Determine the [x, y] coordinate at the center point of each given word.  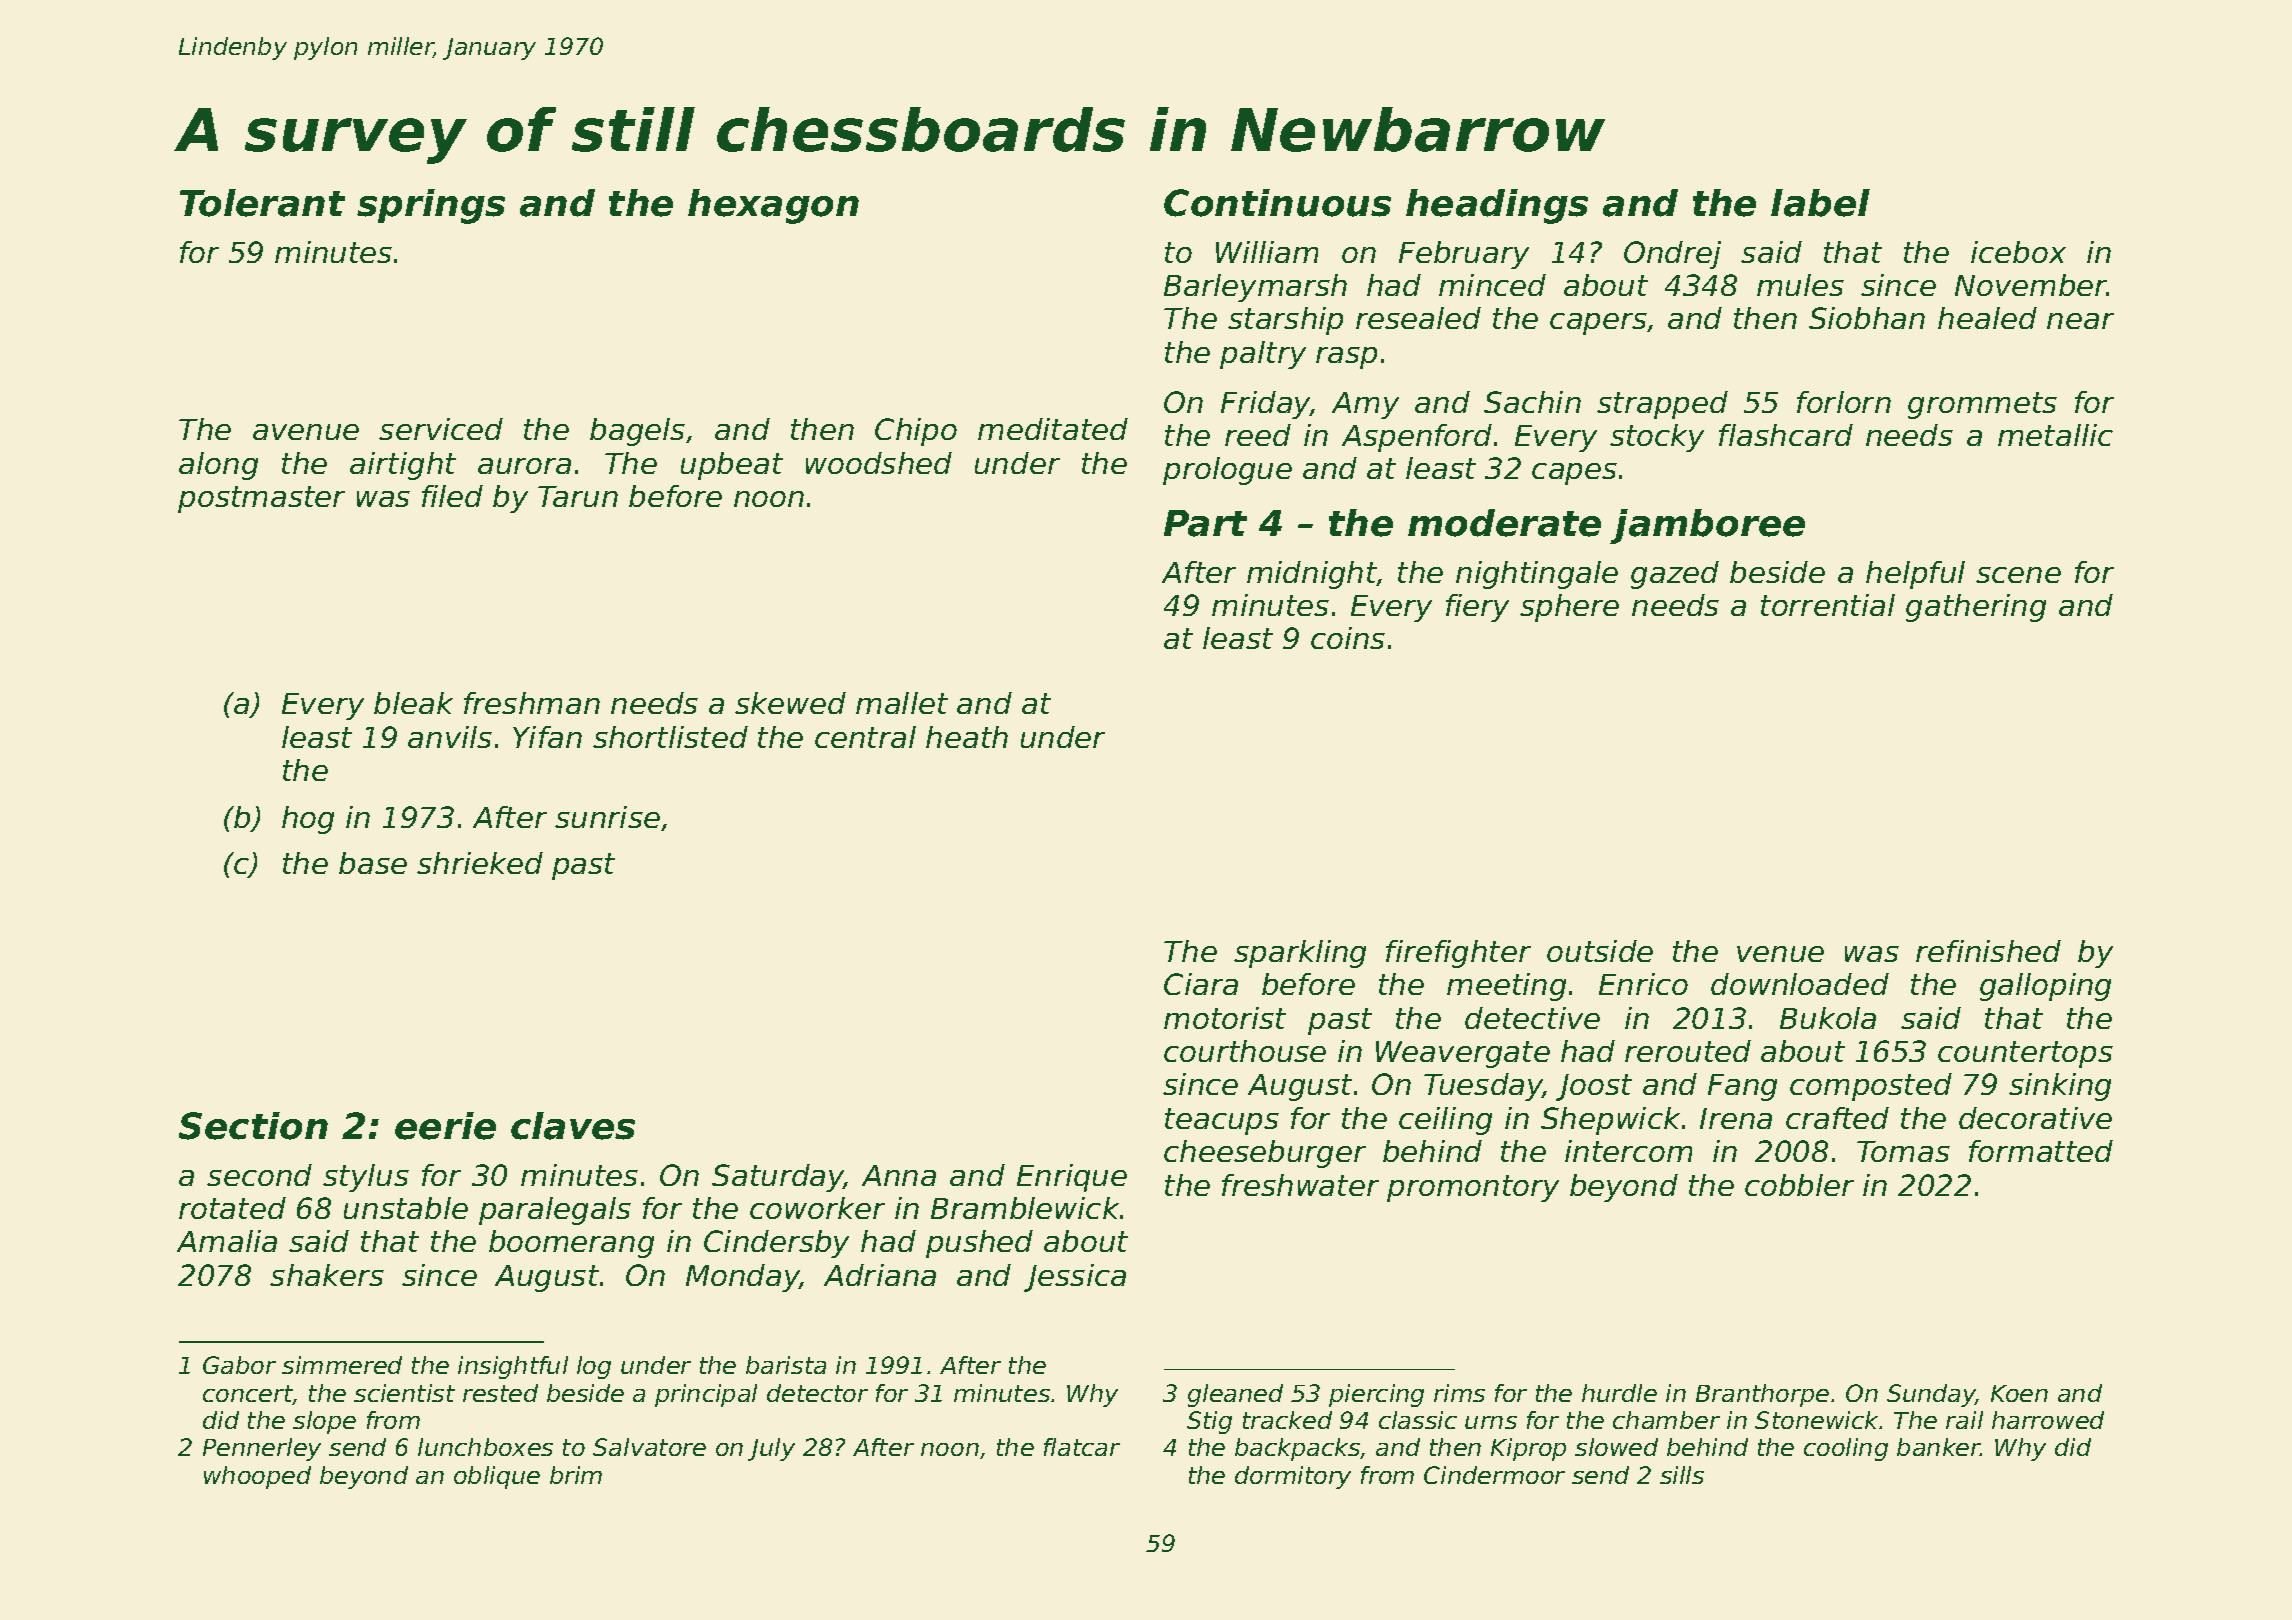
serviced [441, 429]
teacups [1222, 1121]
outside [1600, 951]
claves [573, 1126]
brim [576, 1475]
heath [967, 737]
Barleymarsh [1255, 288]
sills [1682, 1475]
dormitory [1293, 1477]
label [1820, 203]
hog [308, 820]
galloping [2045, 987]
